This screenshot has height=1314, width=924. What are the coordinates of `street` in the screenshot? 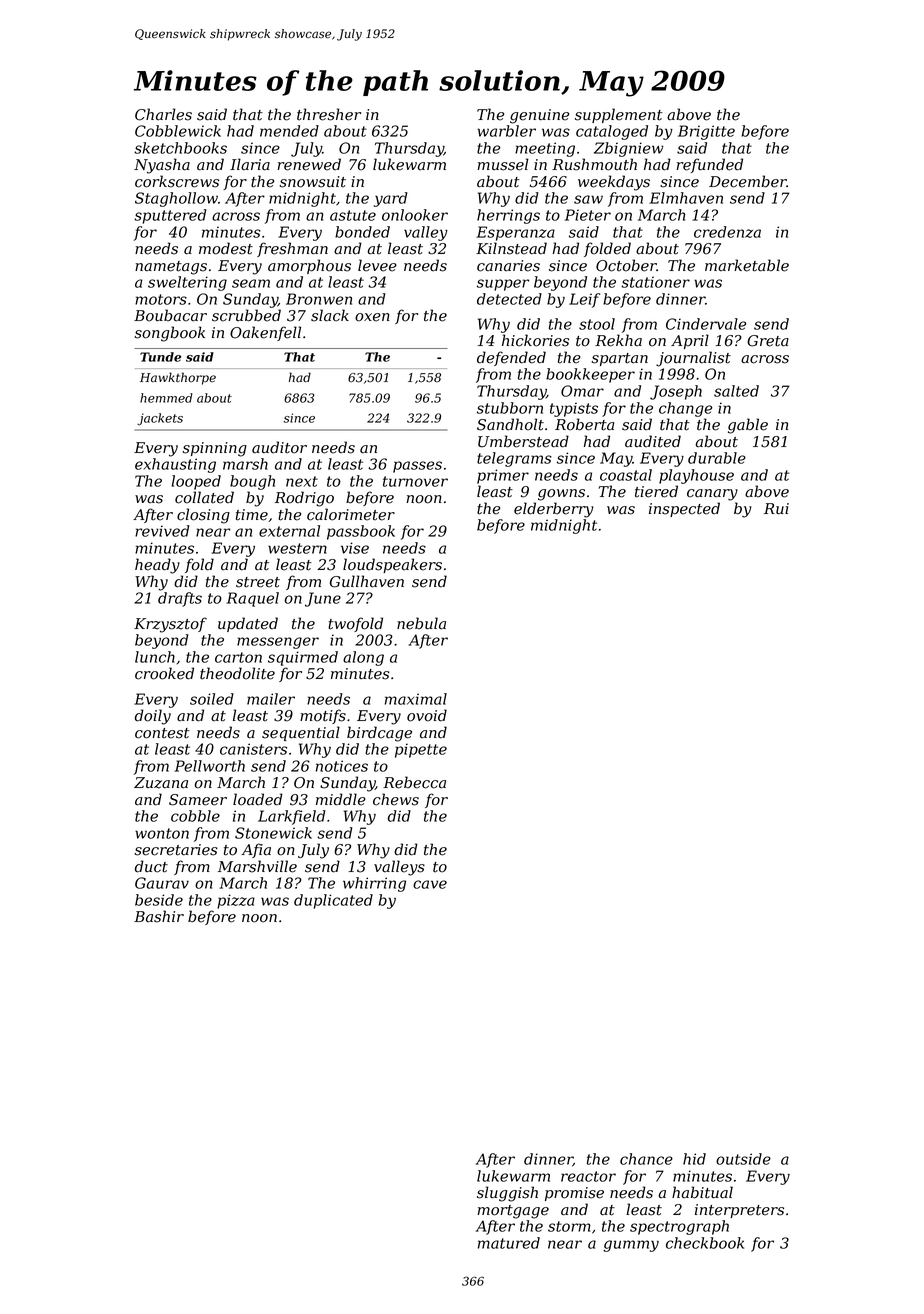 It's located at (258, 582).
